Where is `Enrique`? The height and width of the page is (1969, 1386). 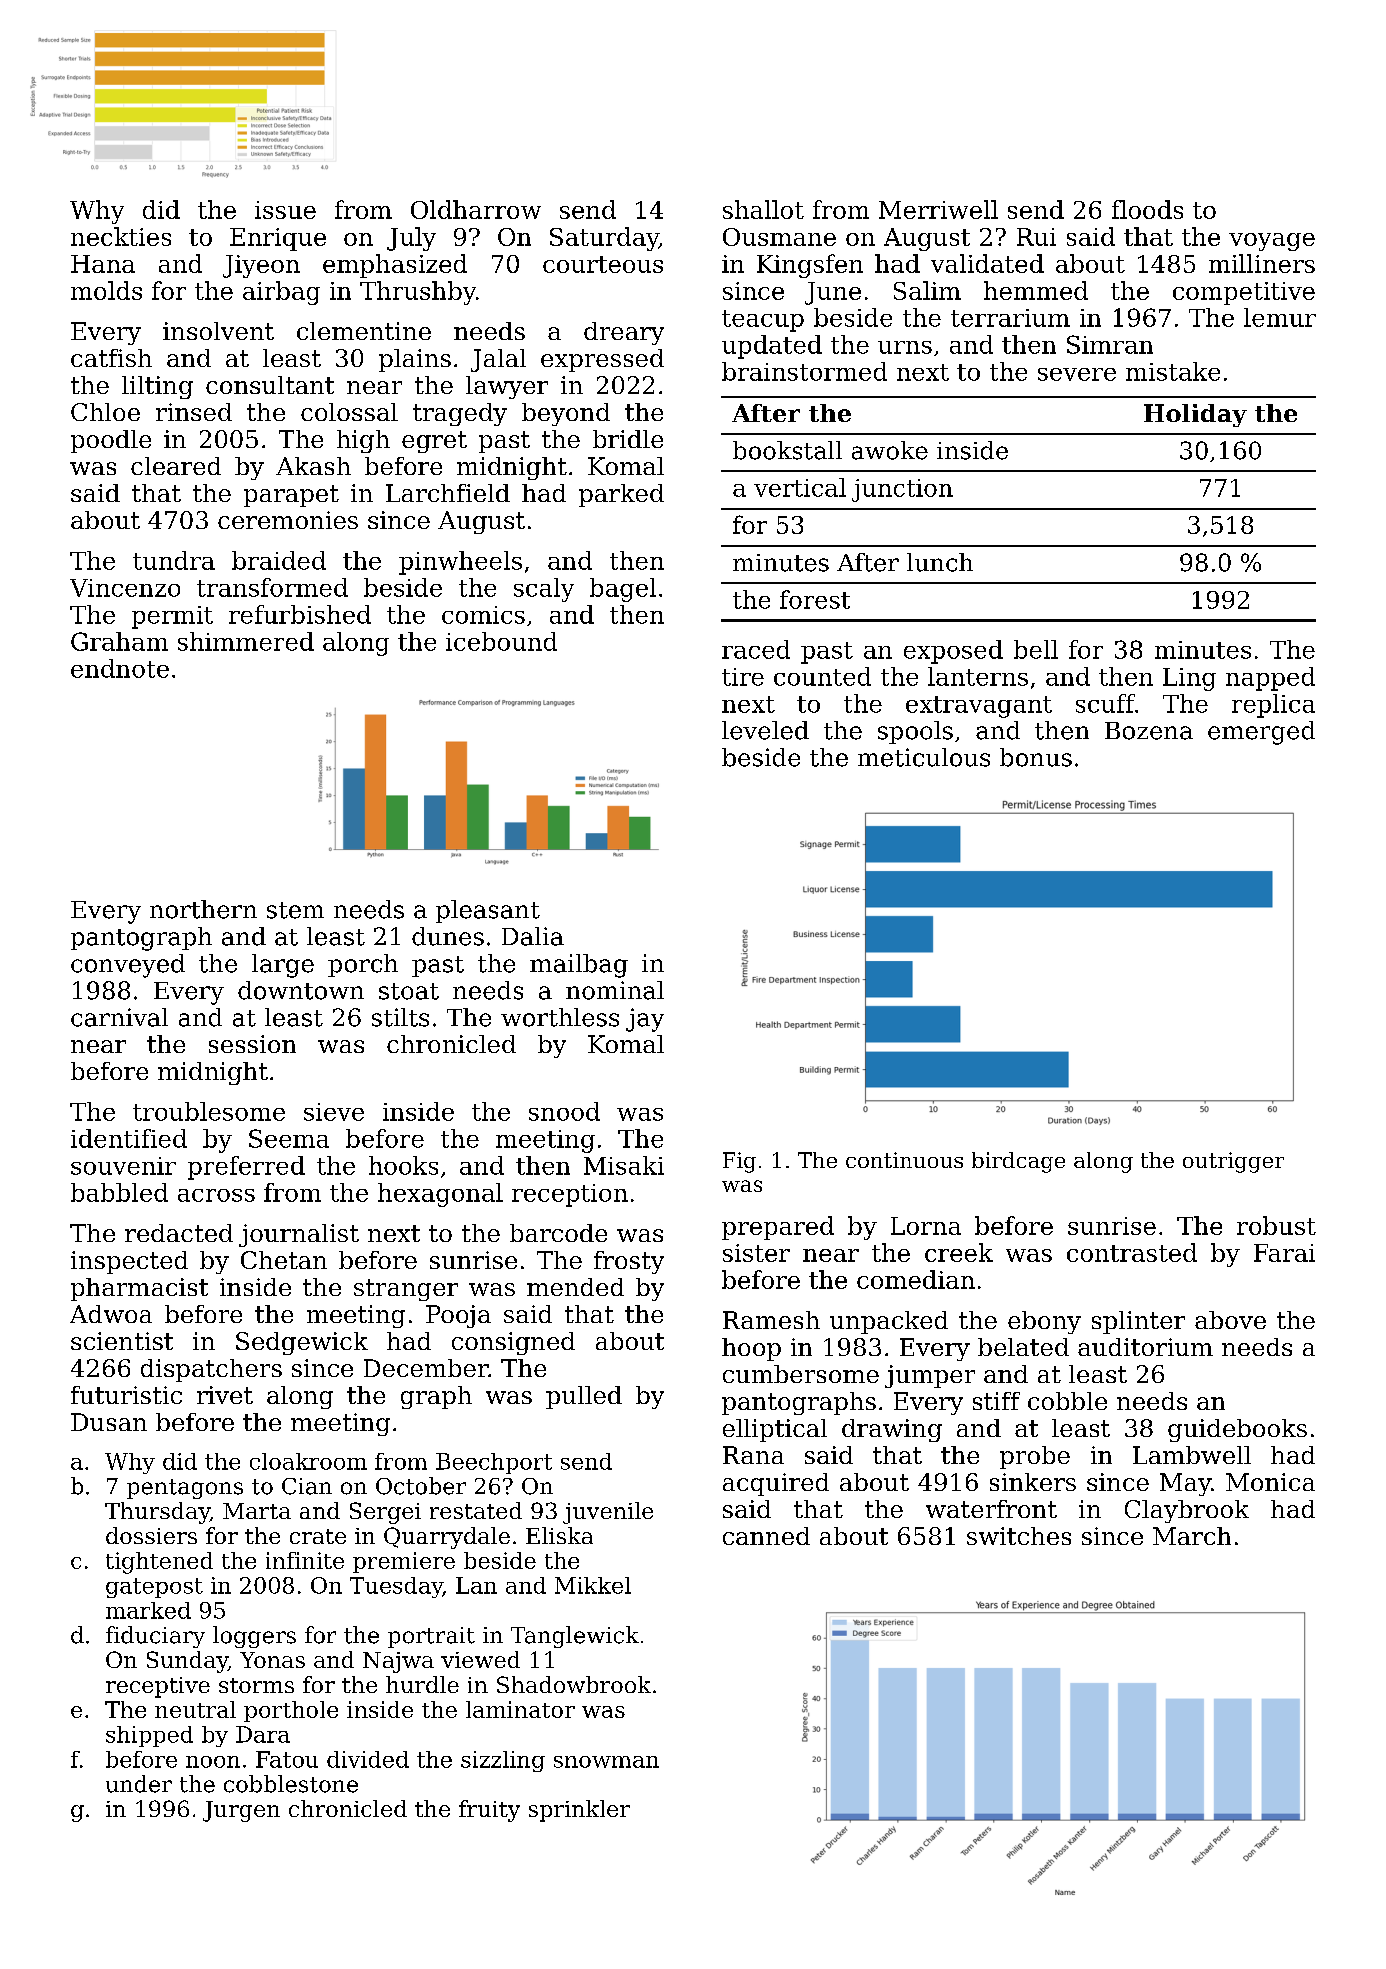 Enrique is located at coordinates (278, 239).
